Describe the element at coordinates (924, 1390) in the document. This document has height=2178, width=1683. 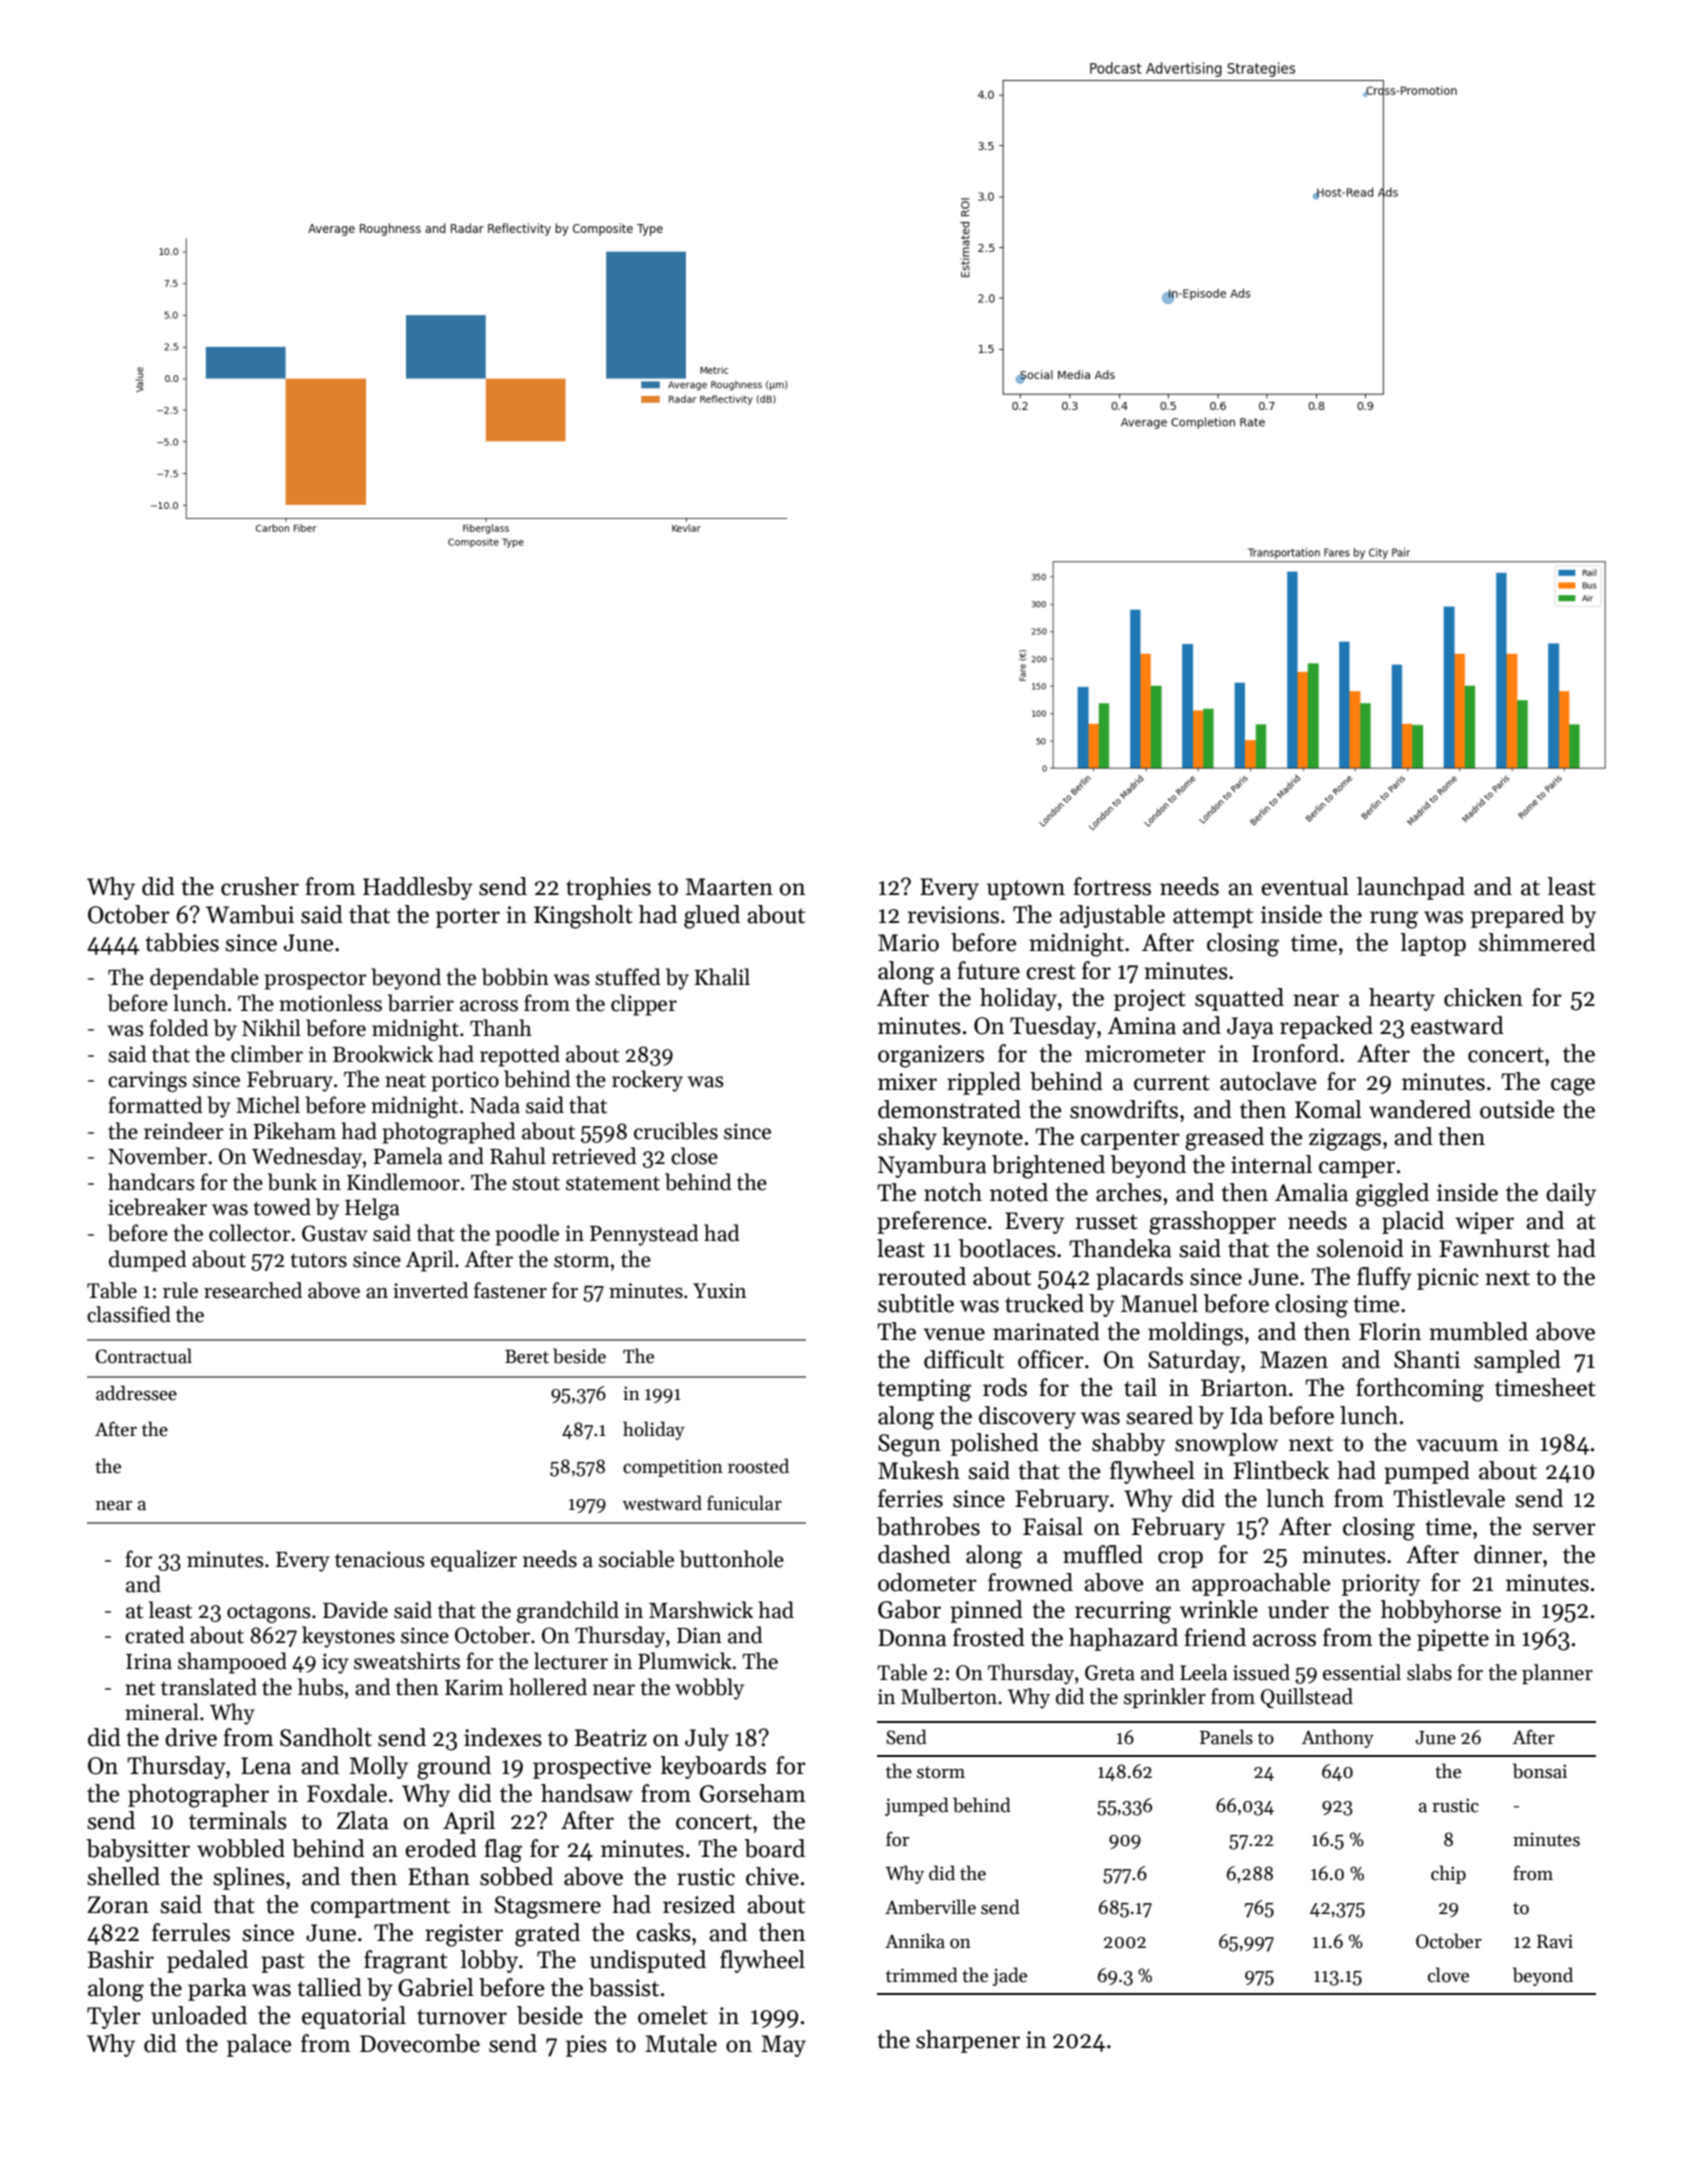
I see `tempting` at that location.
